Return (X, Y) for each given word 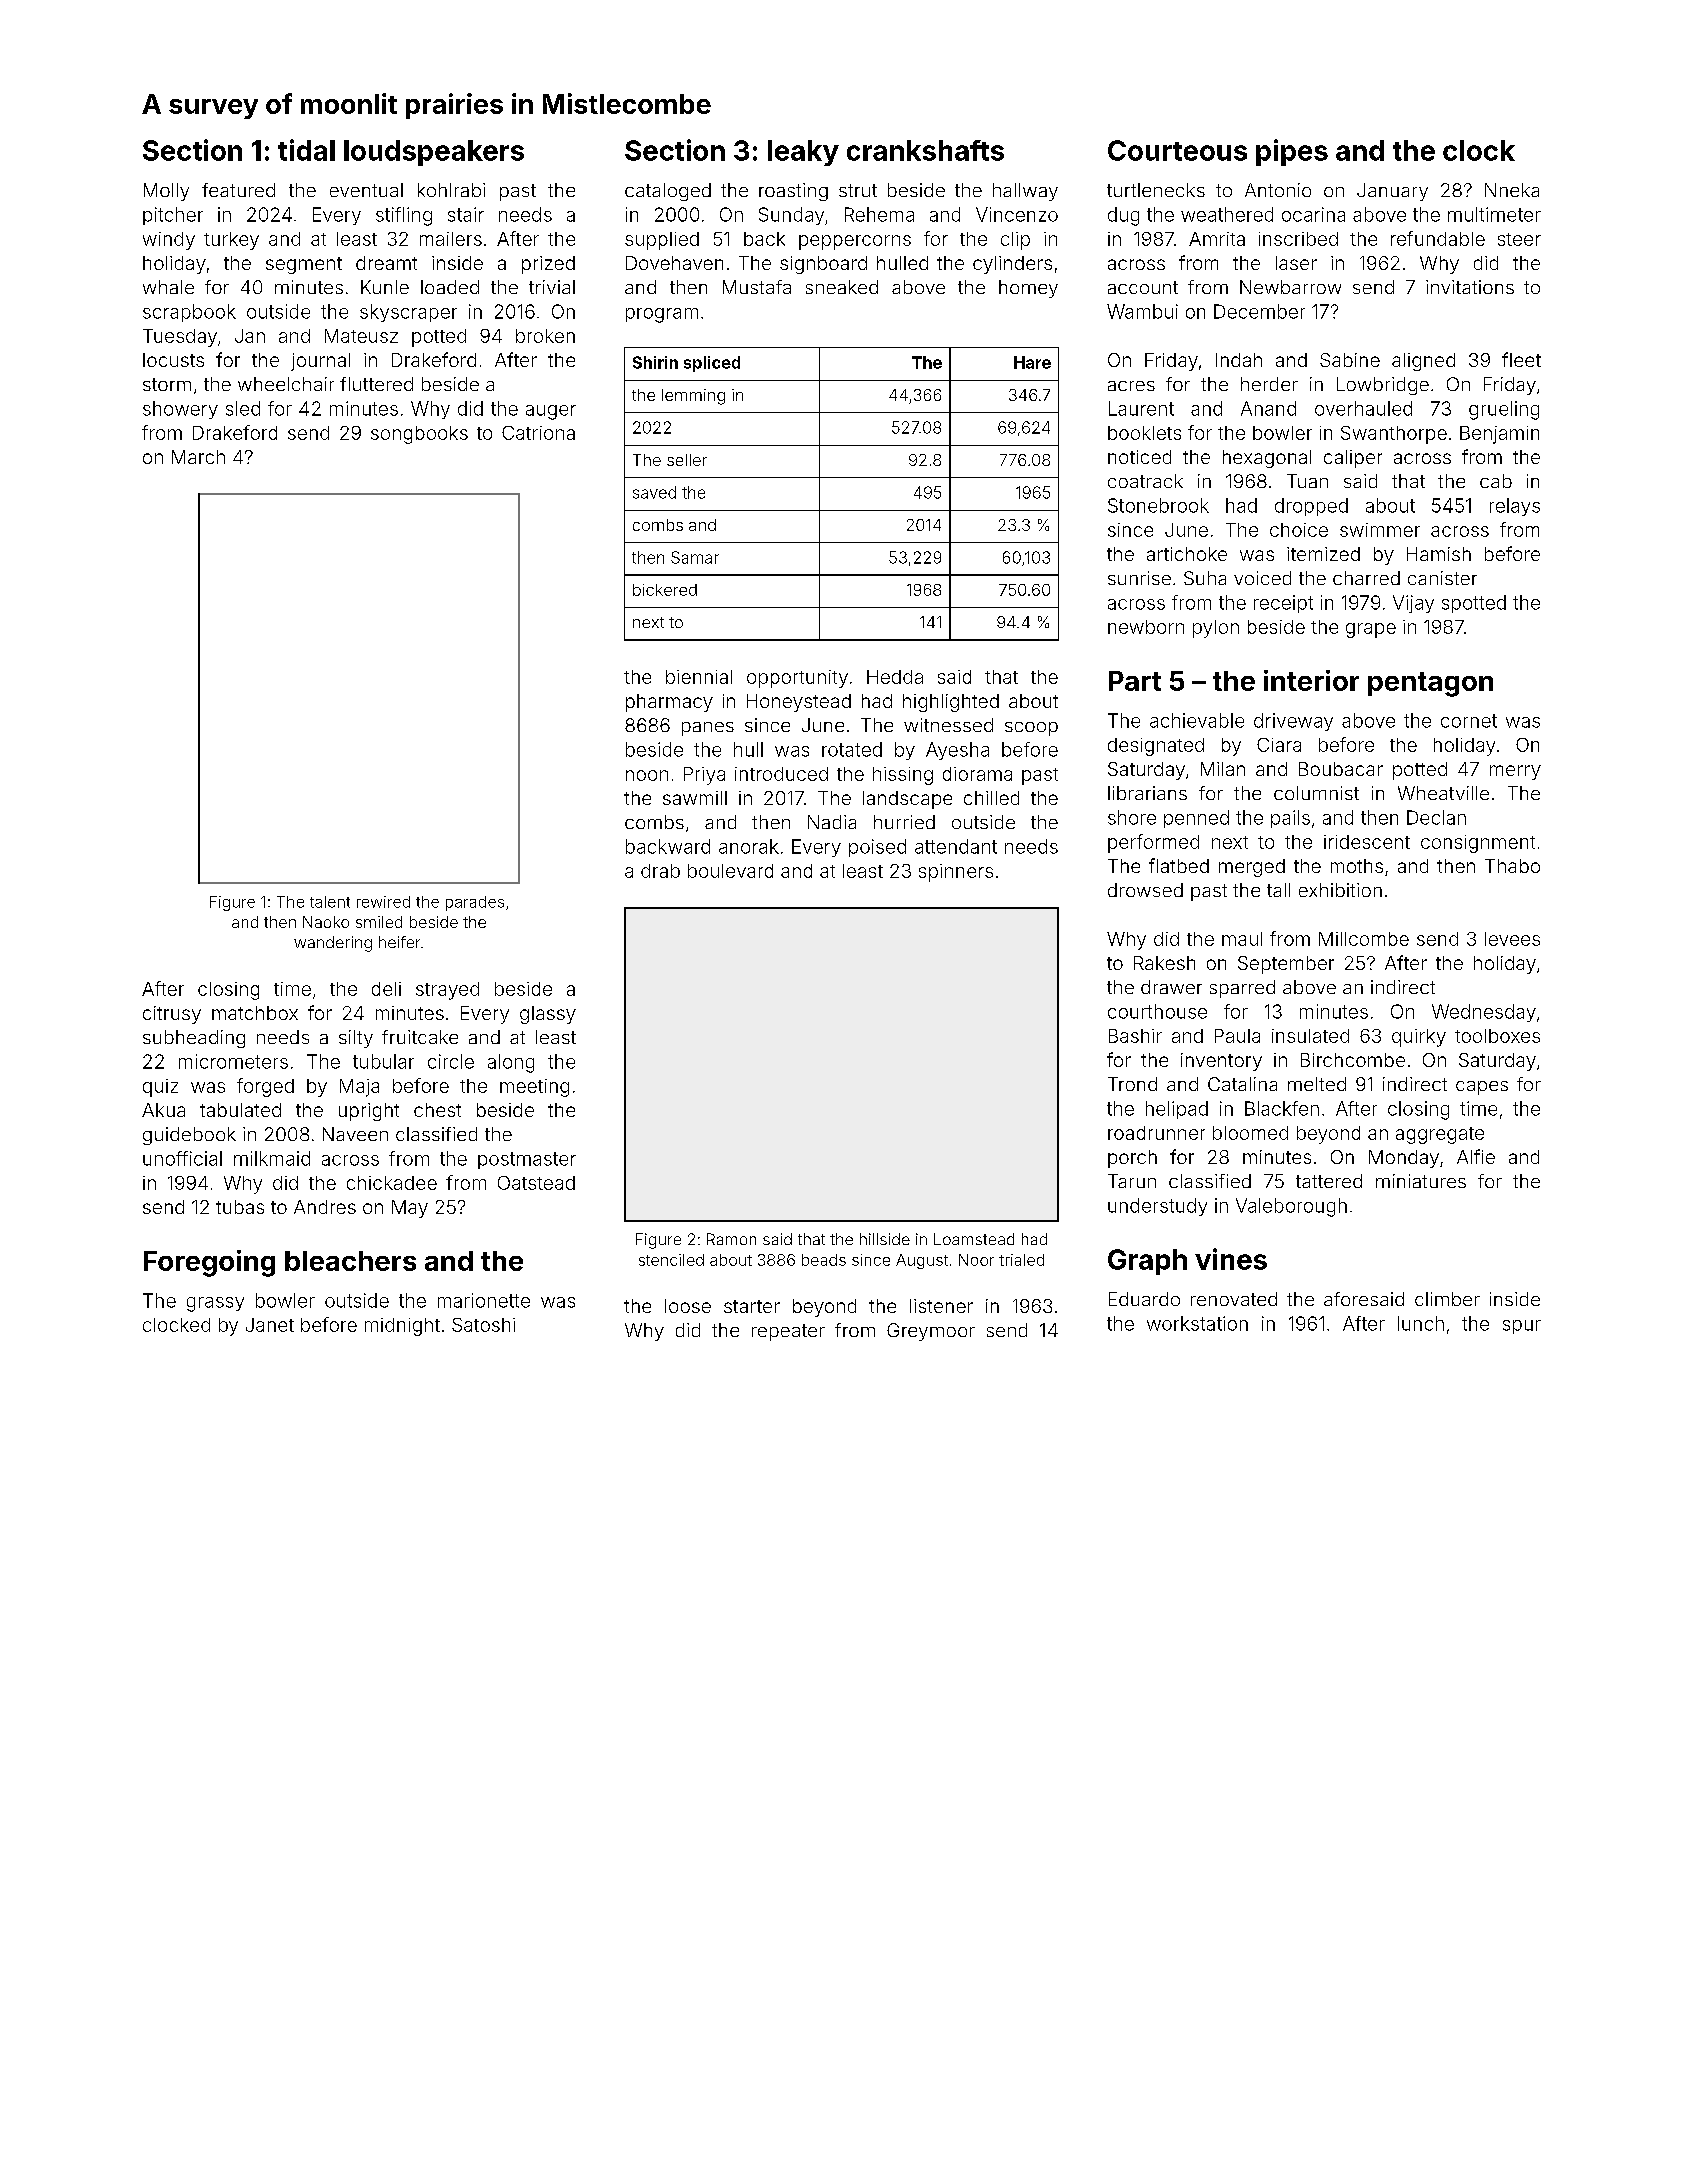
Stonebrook (1158, 505)
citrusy (172, 1015)
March (198, 457)
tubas (240, 1207)
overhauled (1363, 408)
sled (243, 408)
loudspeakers (434, 153)
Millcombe (1364, 939)
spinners (956, 873)
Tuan (1307, 481)
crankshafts (925, 150)
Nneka (1512, 190)
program (662, 315)
